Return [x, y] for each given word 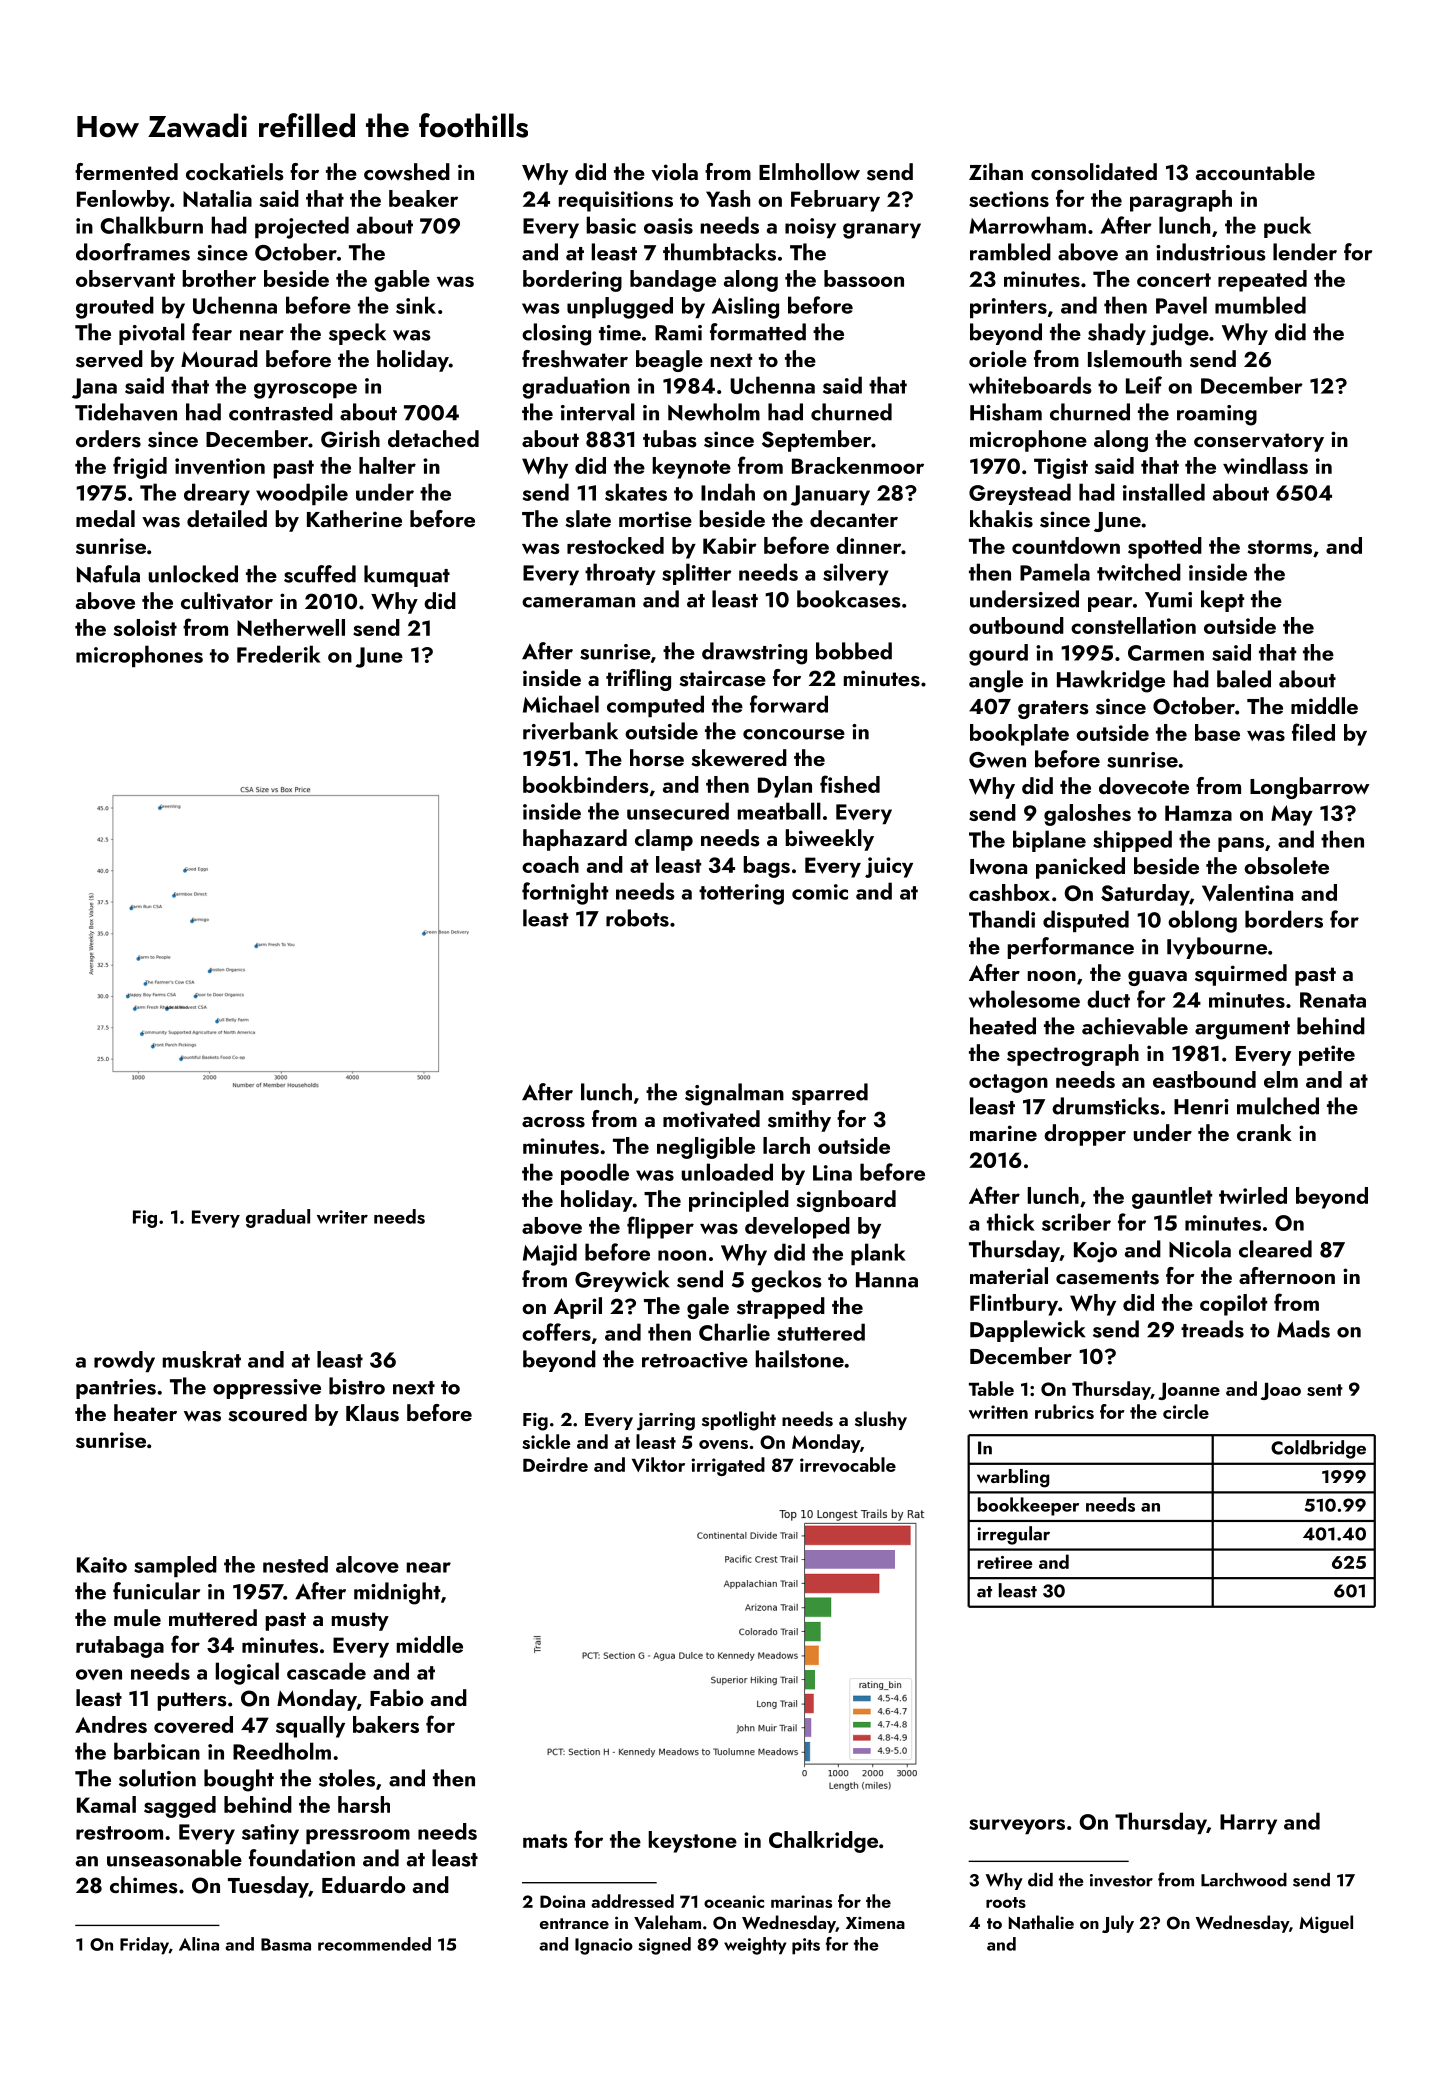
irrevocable [848, 1465]
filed [1313, 732]
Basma [286, 1944]
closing [556, 334]
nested [295, 1564]
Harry [1248, 1824]
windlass [1265, 465]
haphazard [575, 840]
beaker [423, 198]
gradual [278, 1218]
